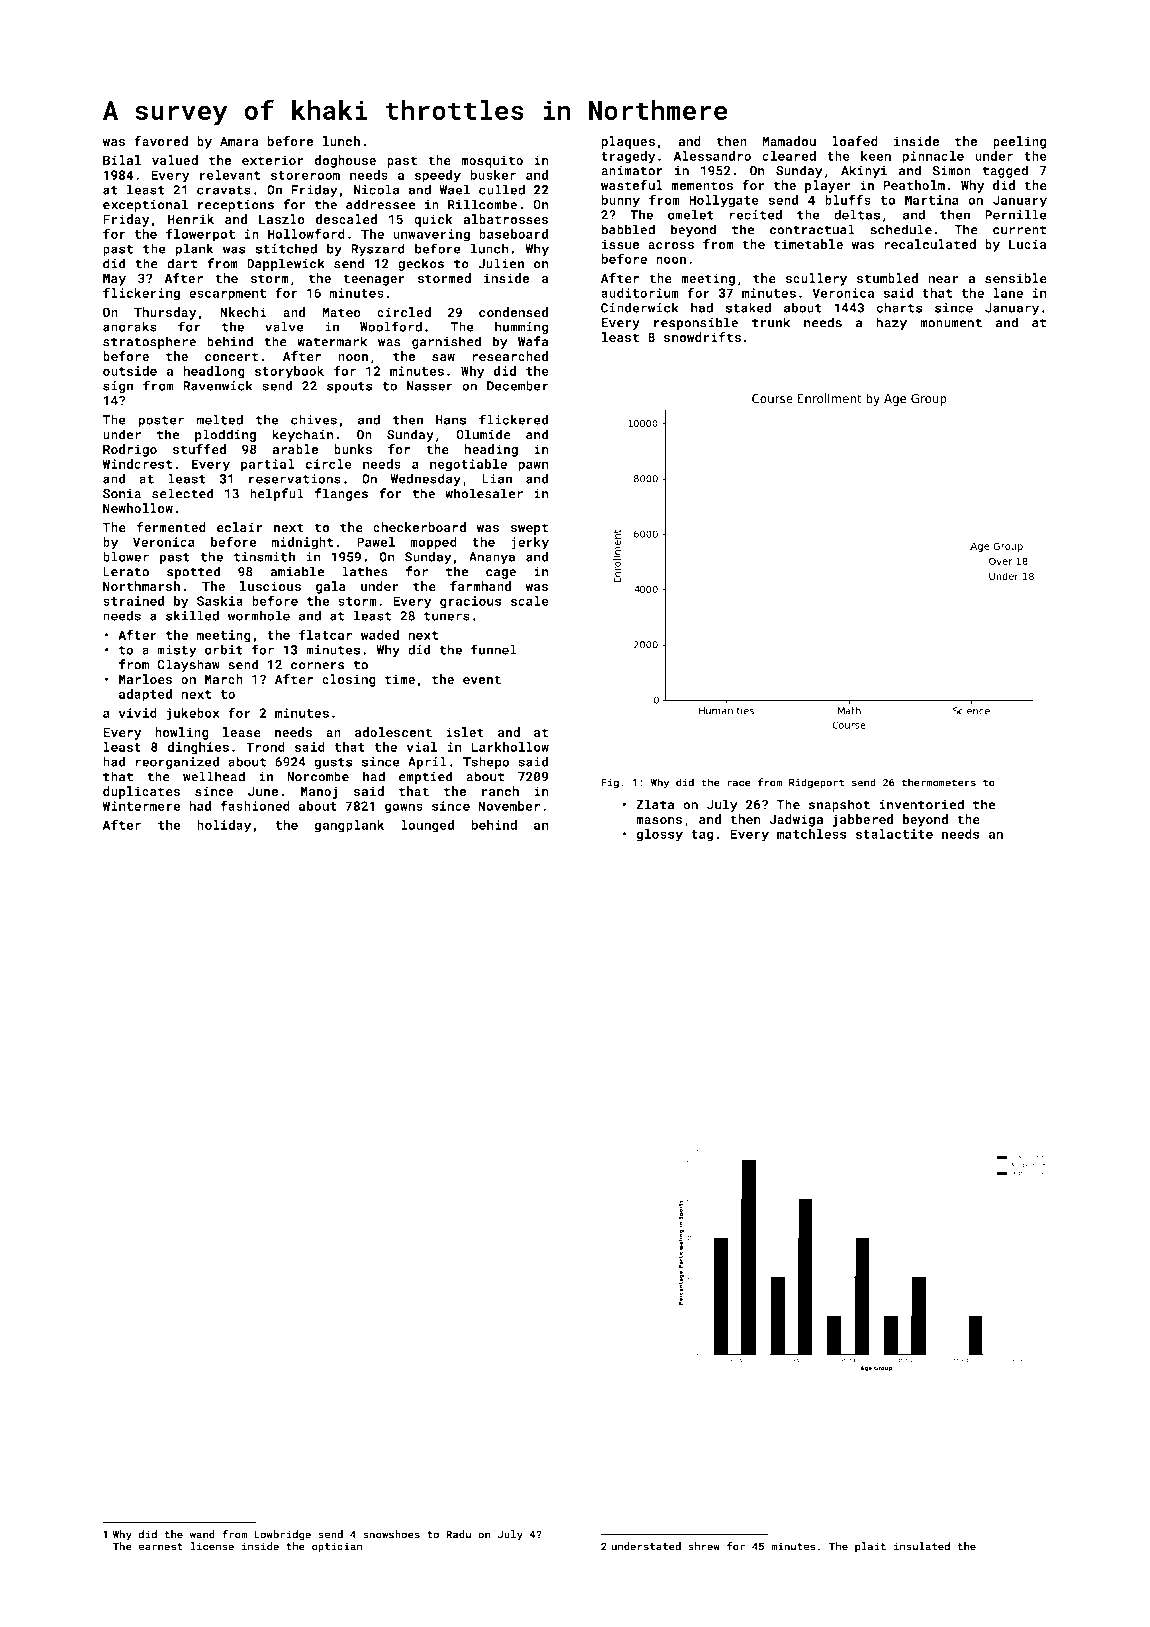 Image resolution: width=1150 pixels, height=1627 pixels. Describe the element at coordinates (286, 248) in the screenshot. I see `stitched` at that location.
